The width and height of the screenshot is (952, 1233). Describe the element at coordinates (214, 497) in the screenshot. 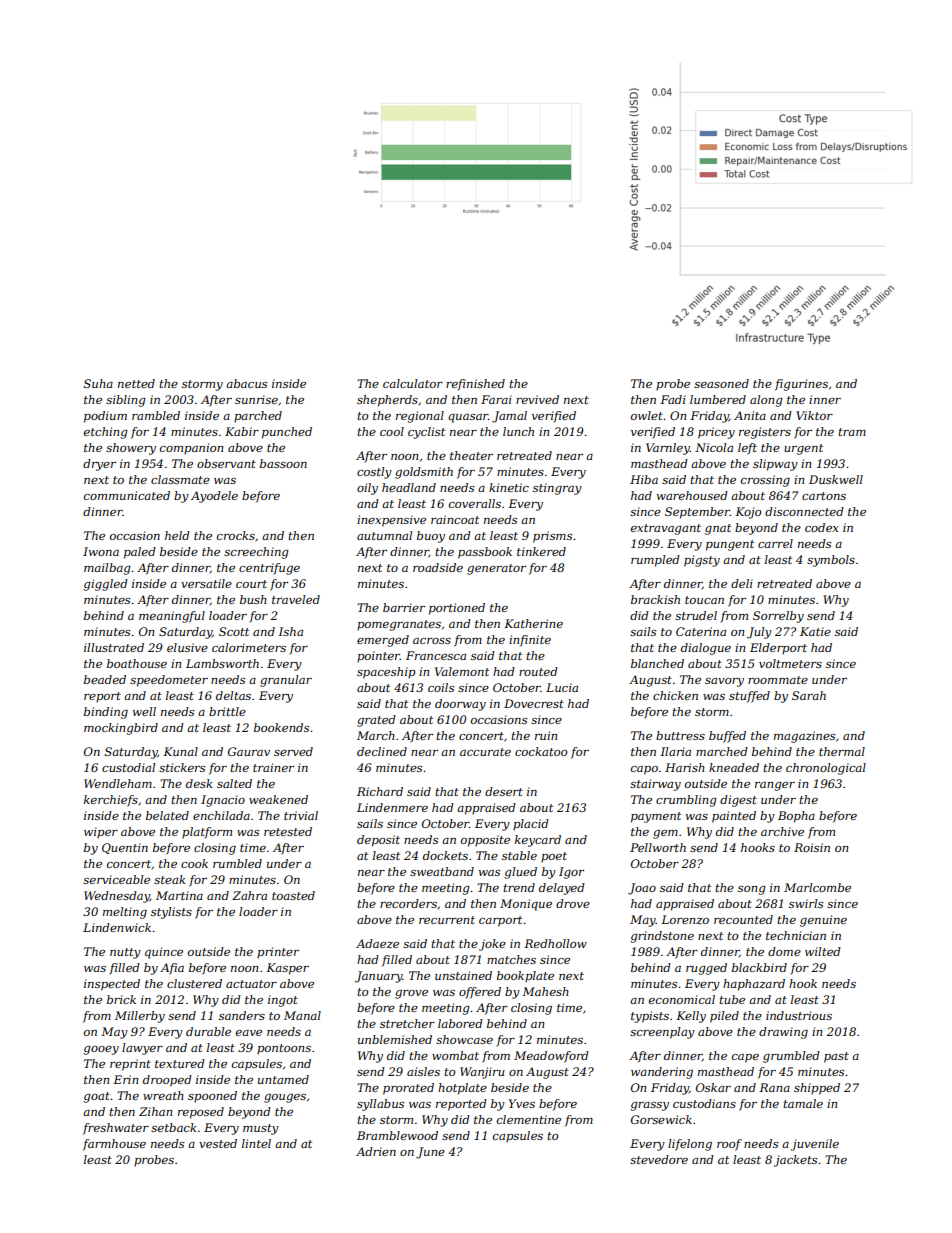

I see `Ayodele` at that location.
